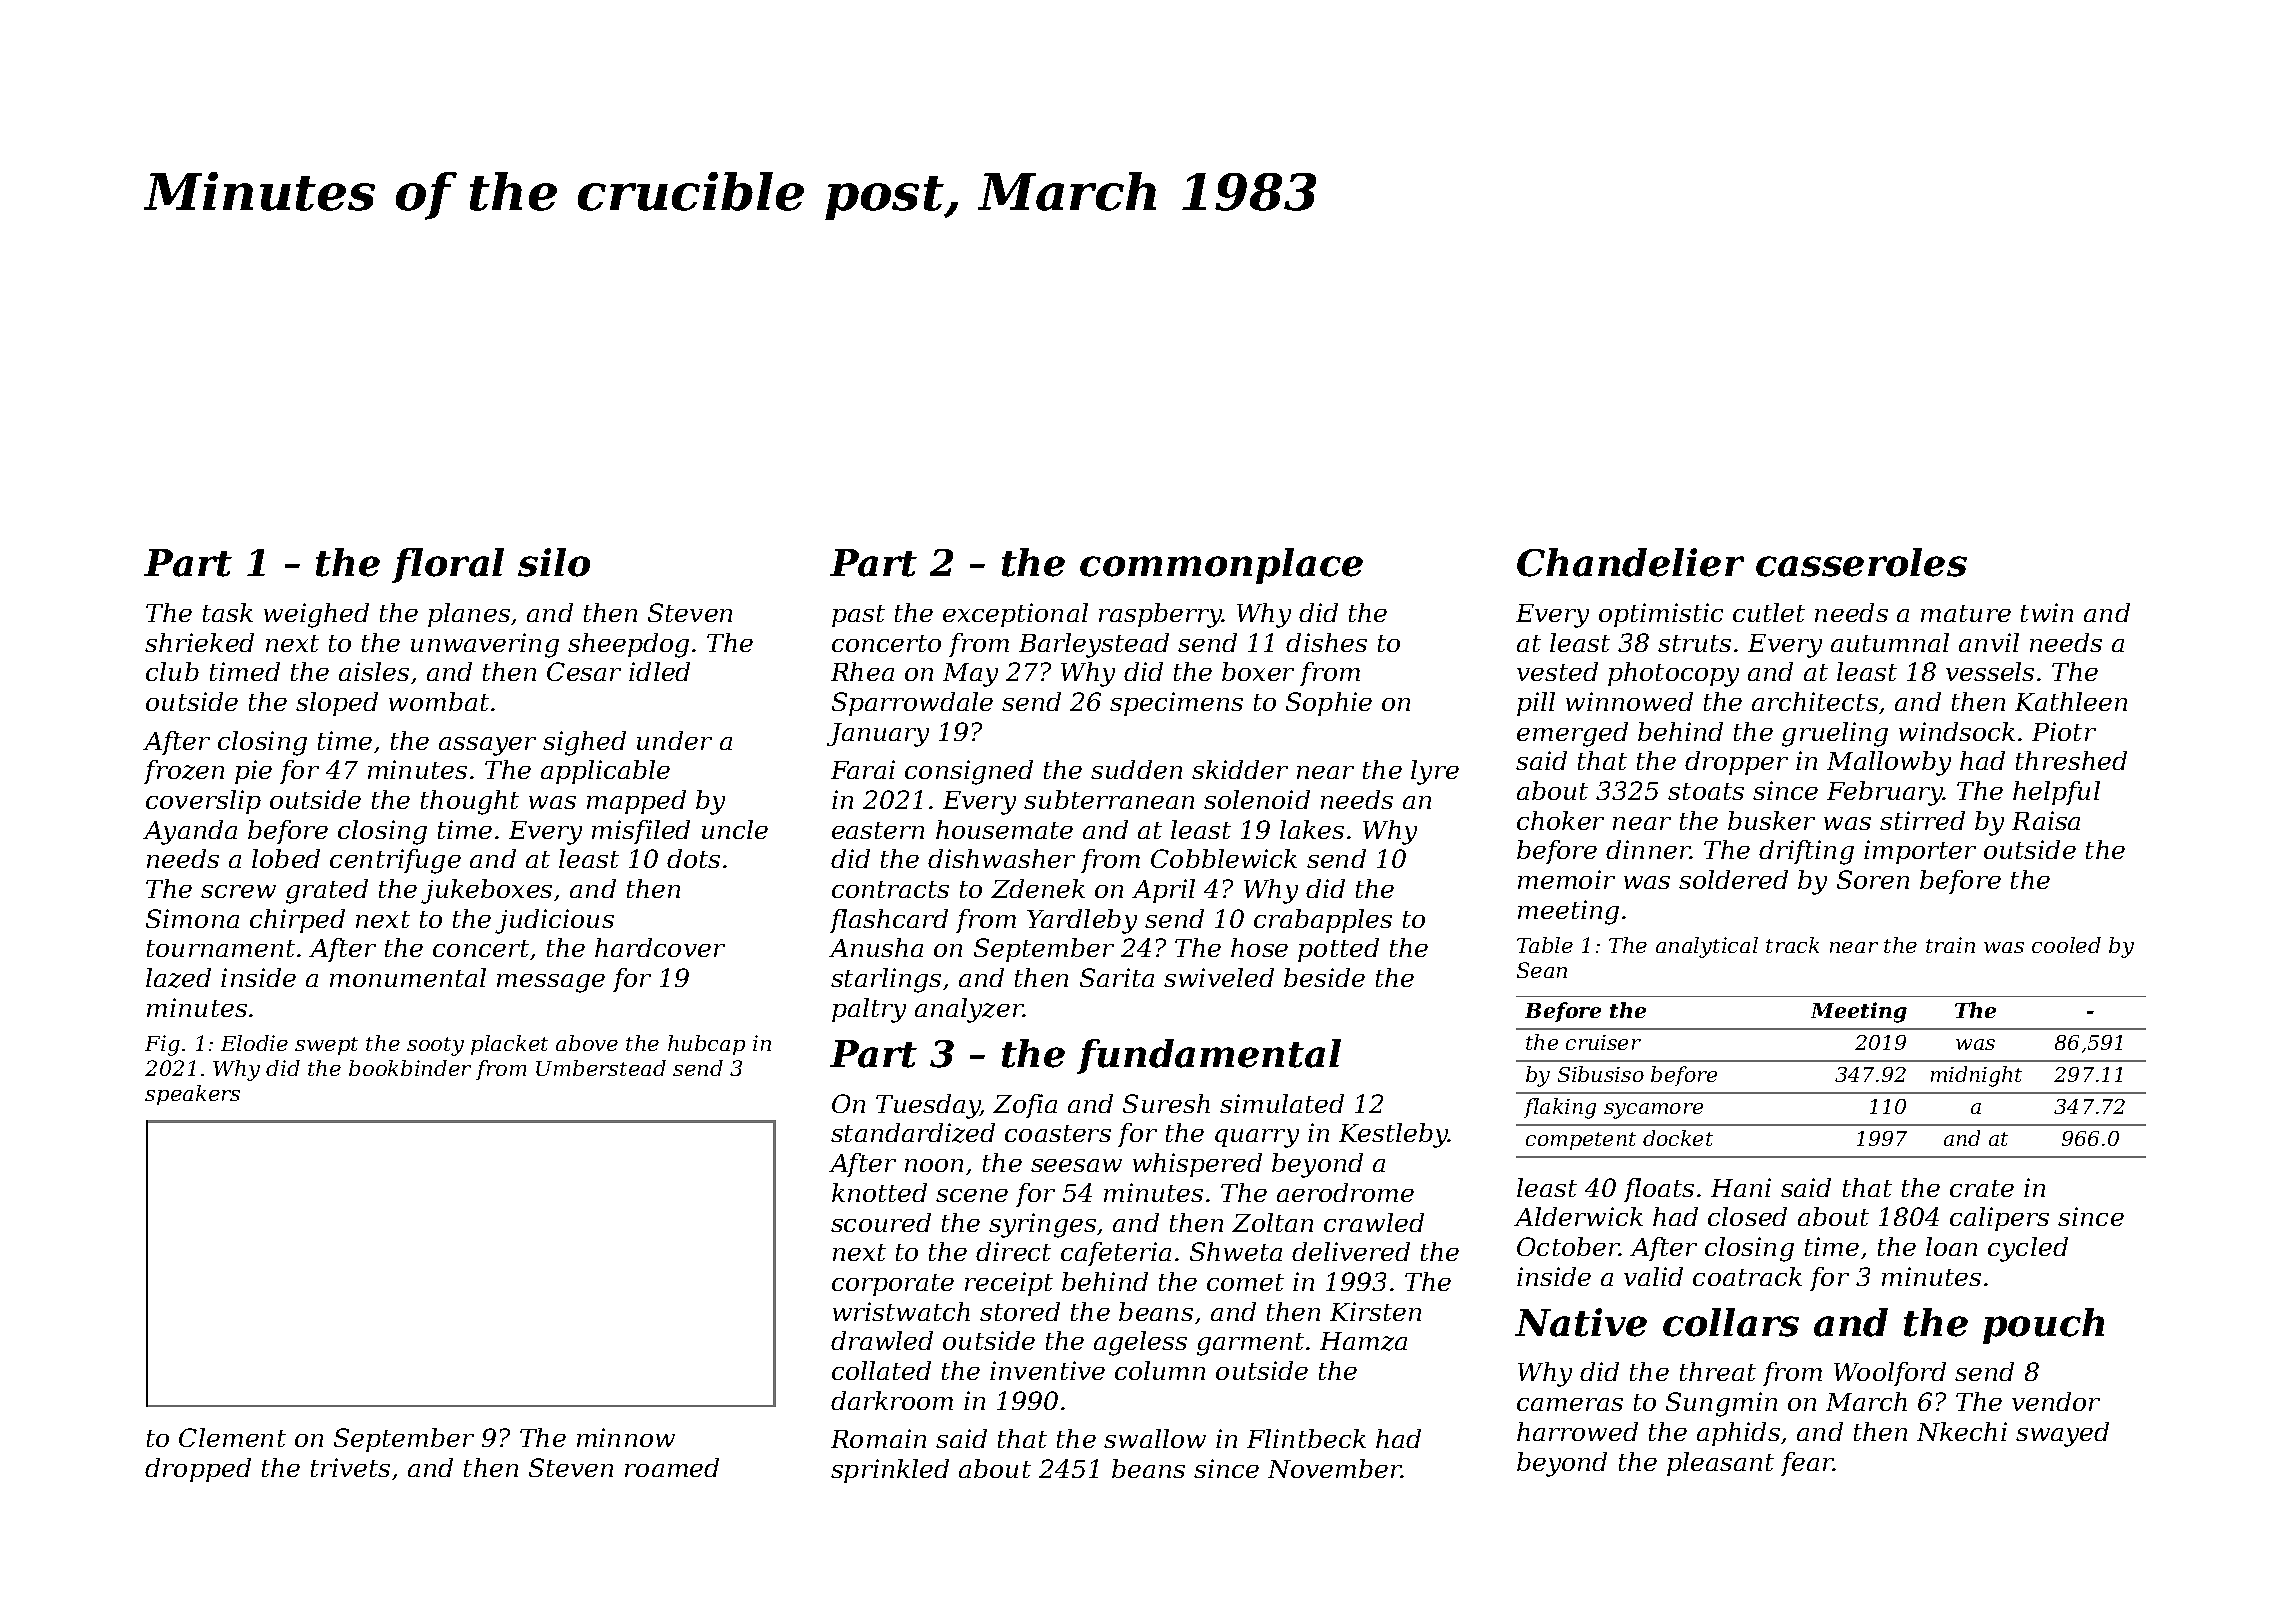 The height and width of the screenshot is (1620, 2292). What do you see at coordinates (410, 1068) in the screenshot?
I see `bookbinder` at bounding box center [410, 1068].
